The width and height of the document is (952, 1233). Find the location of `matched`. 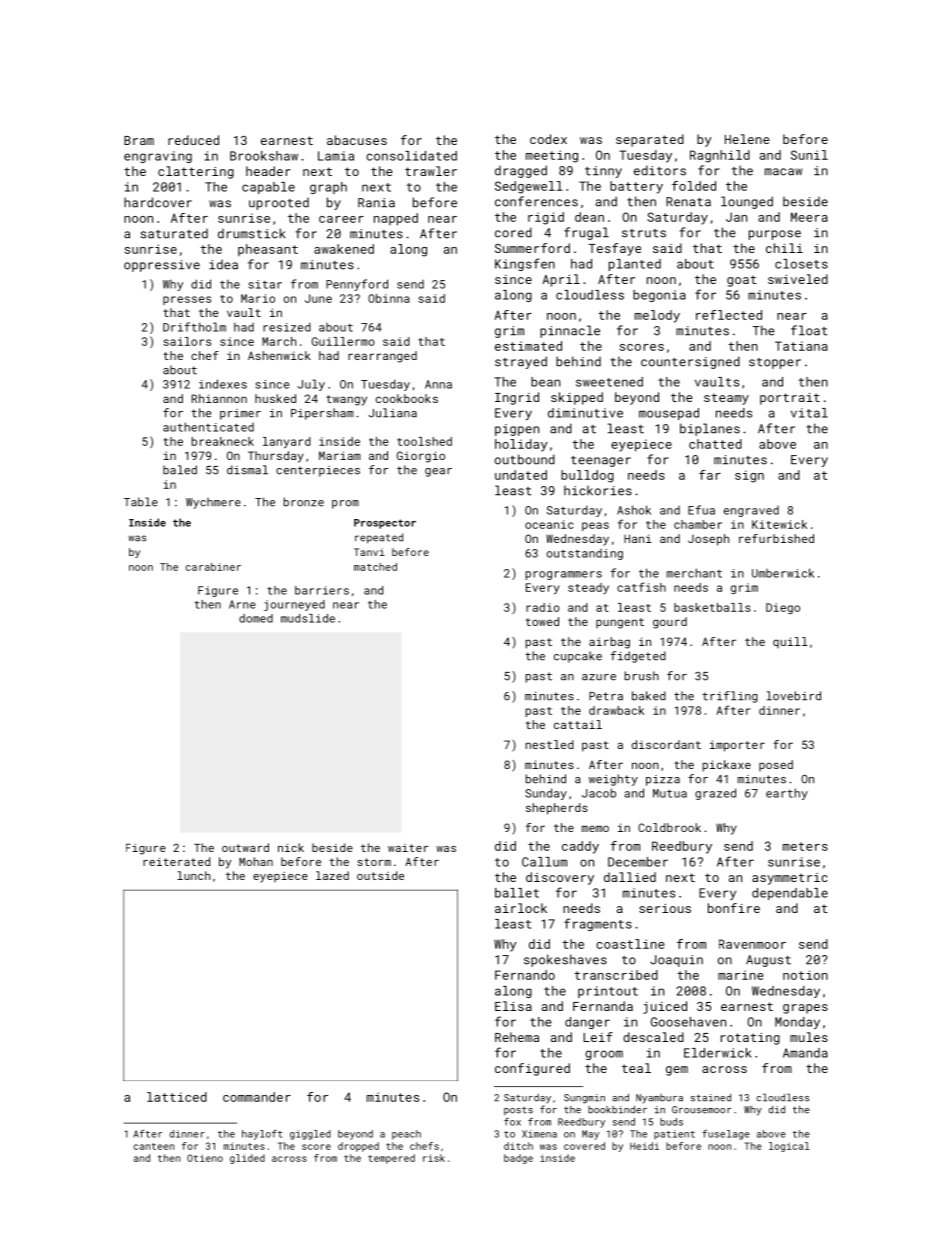

matched is located at coordinates (375, 567).
